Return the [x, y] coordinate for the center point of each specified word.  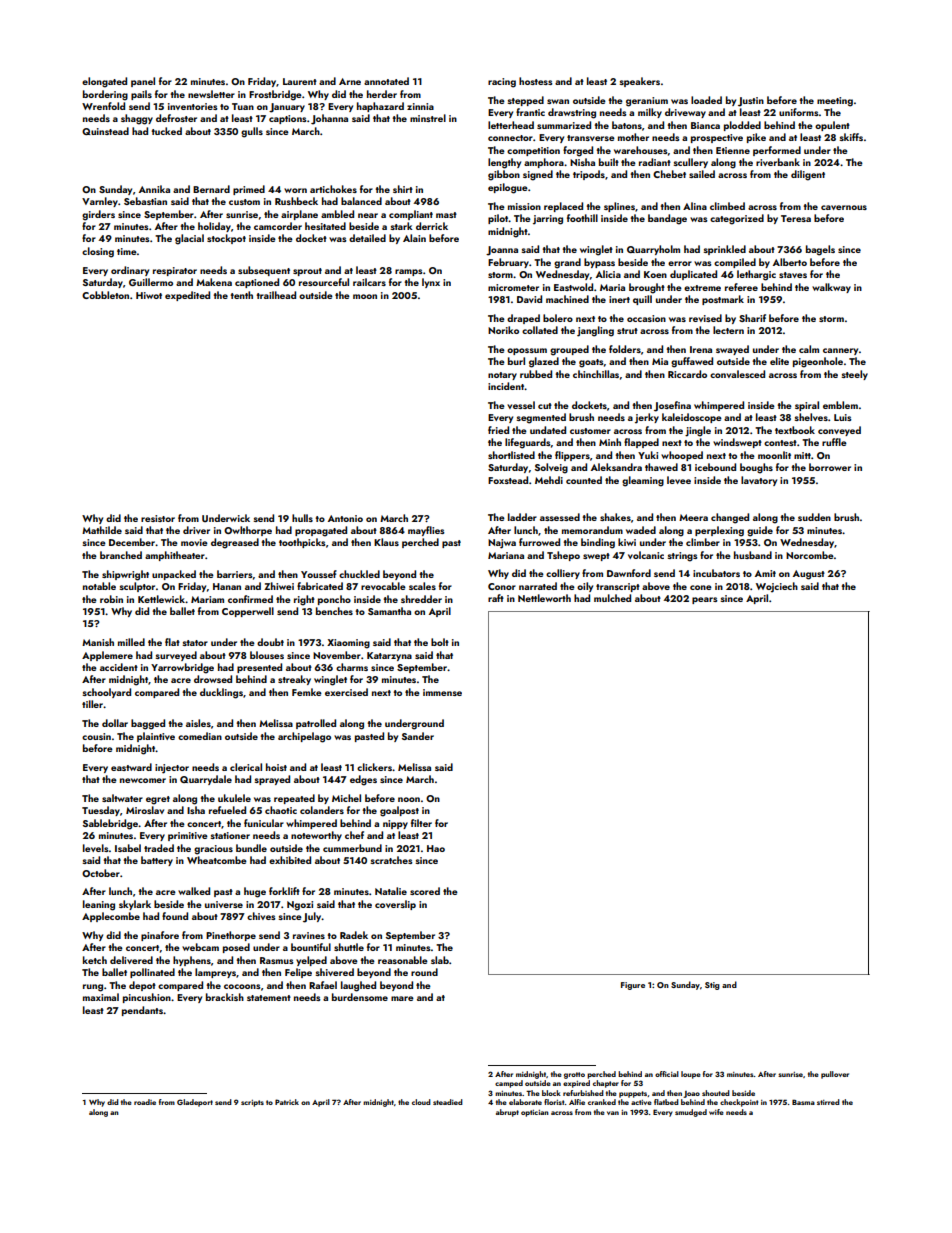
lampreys [215, 973]
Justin [751, 102]
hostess [535, 81]
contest [780, 443]
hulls [302, 518]
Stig [712, 986]
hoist [276, 767]
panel [143, 82]
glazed [544, 362]
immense [442, 692]
